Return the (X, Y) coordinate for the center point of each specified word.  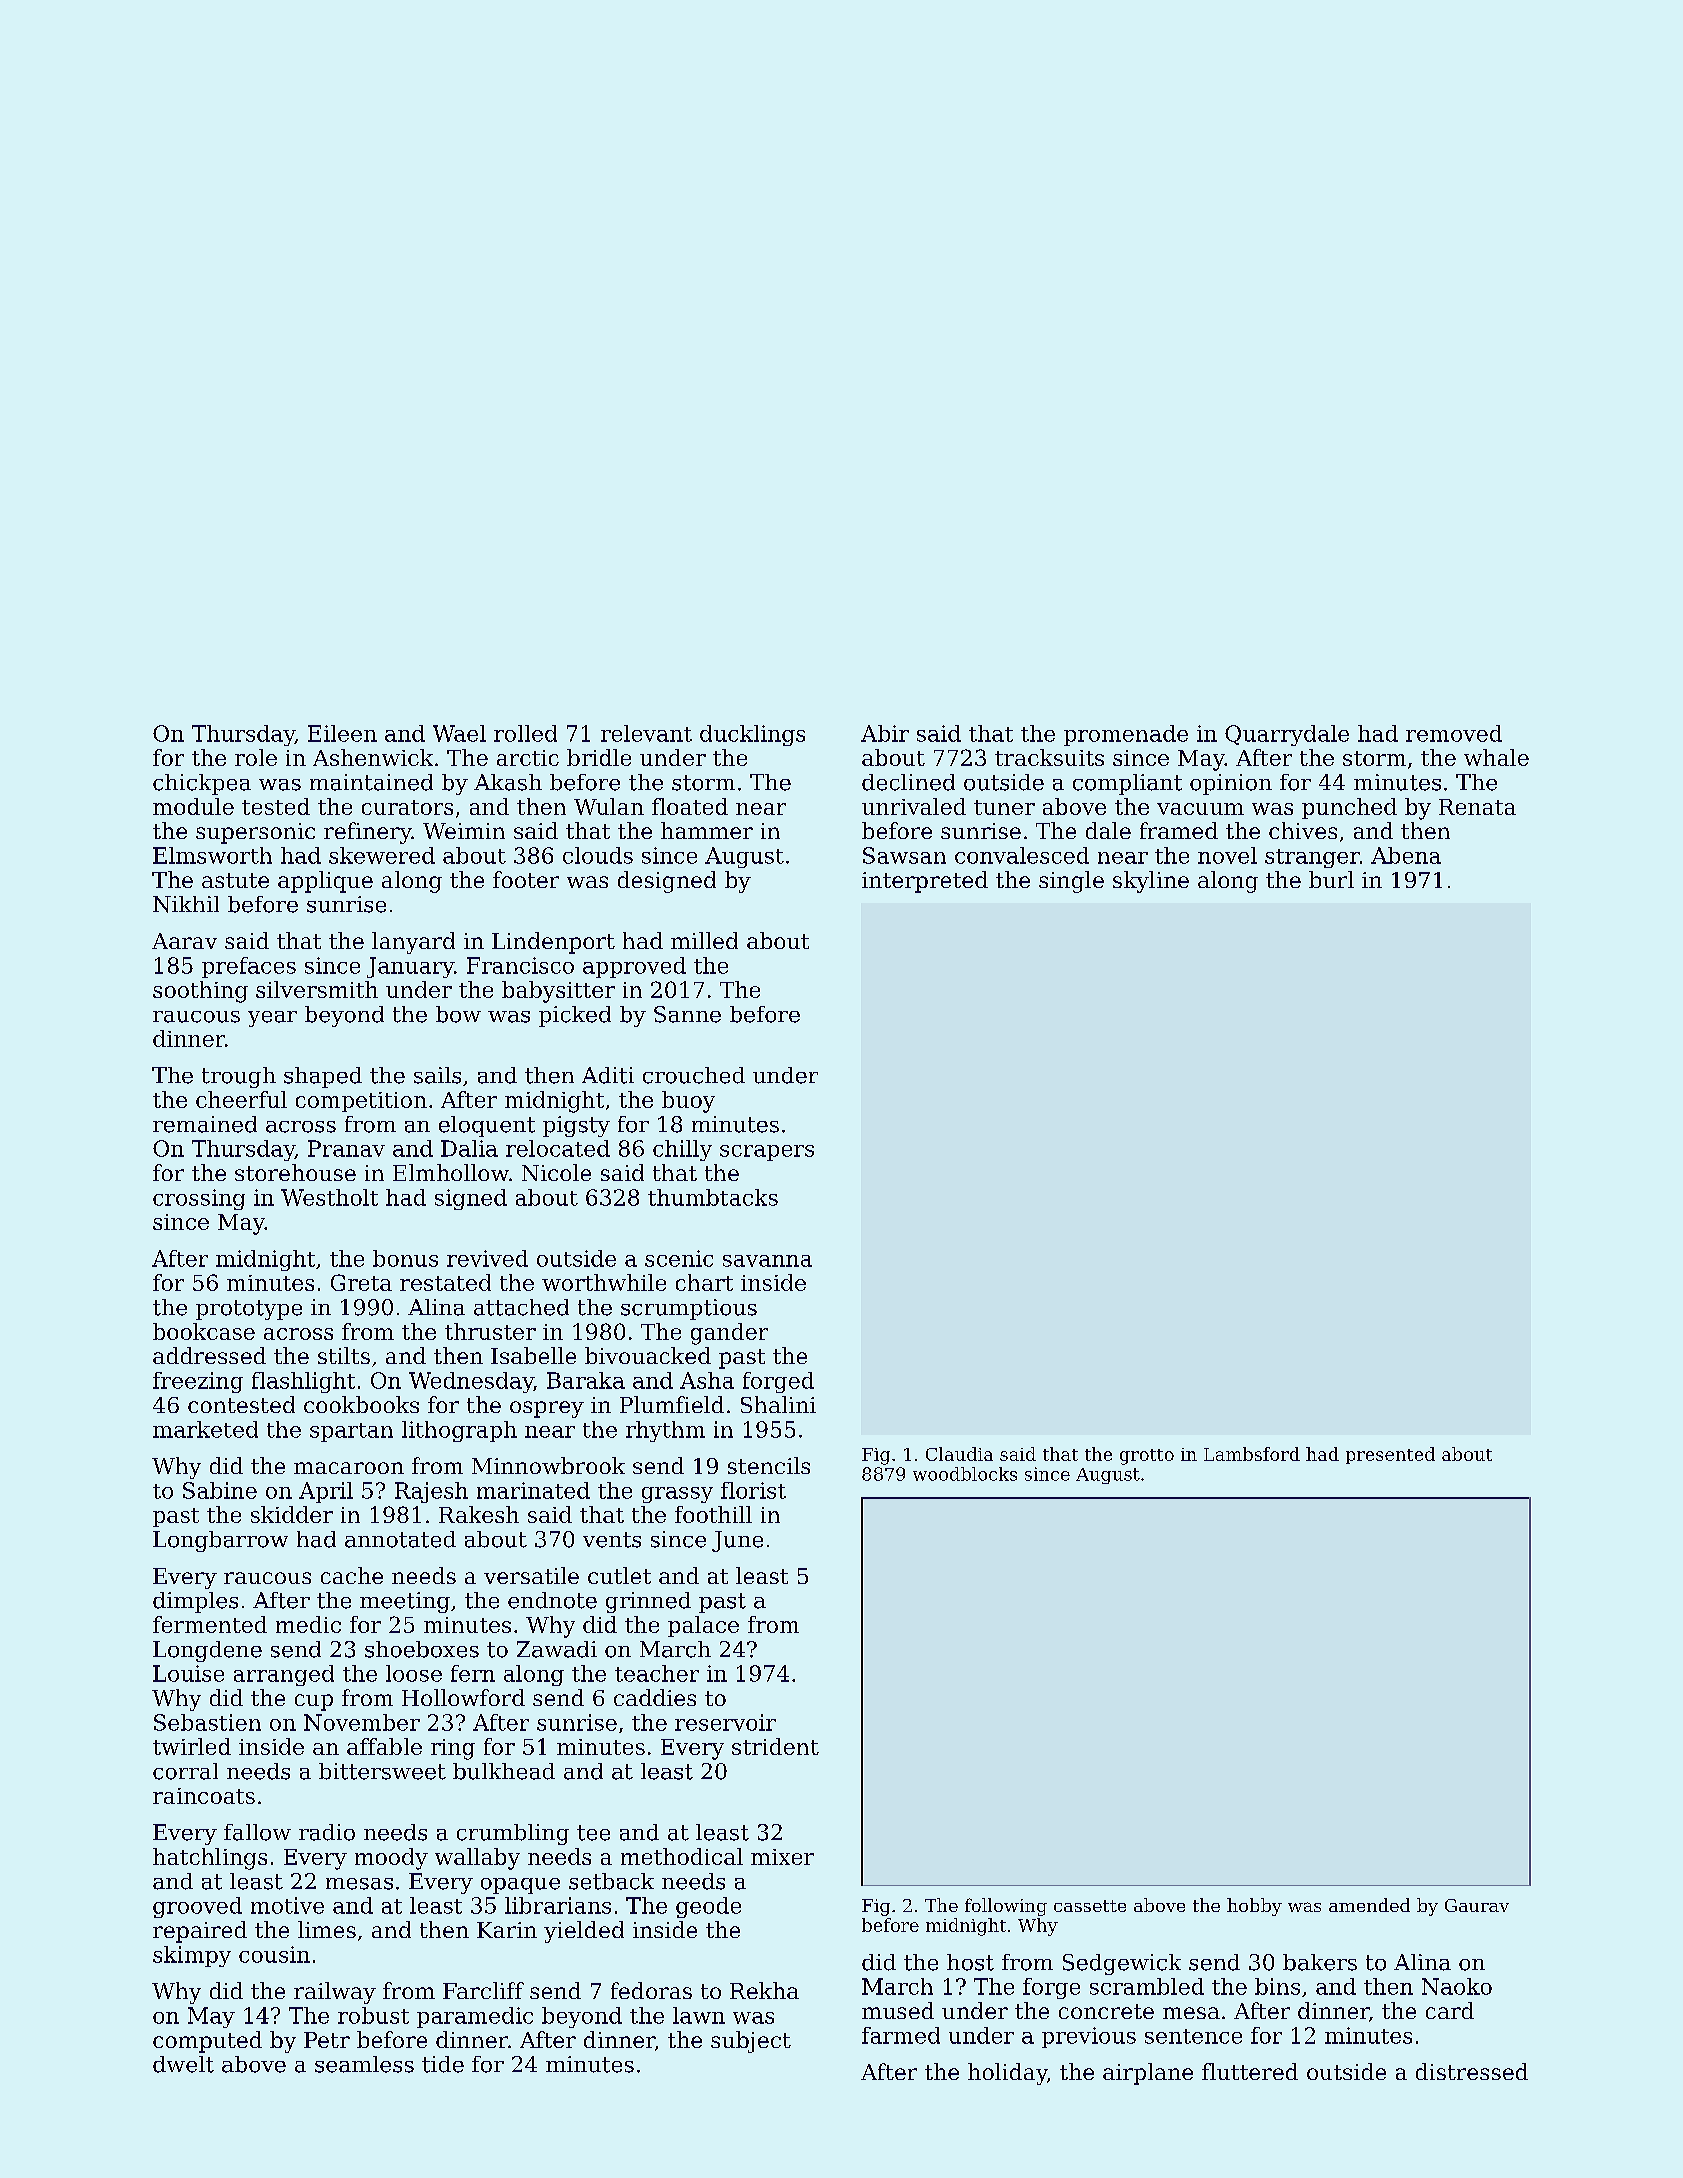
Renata (1477, 807)
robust (373, 2015)
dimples (195, 1602)
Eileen (342, 733)
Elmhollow (451, 1172)
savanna (767, 1261)
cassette (1090, 1906)
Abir (885, 733)
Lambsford (1252, 1454)
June (737, 1541)
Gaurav (1477, 1905)
